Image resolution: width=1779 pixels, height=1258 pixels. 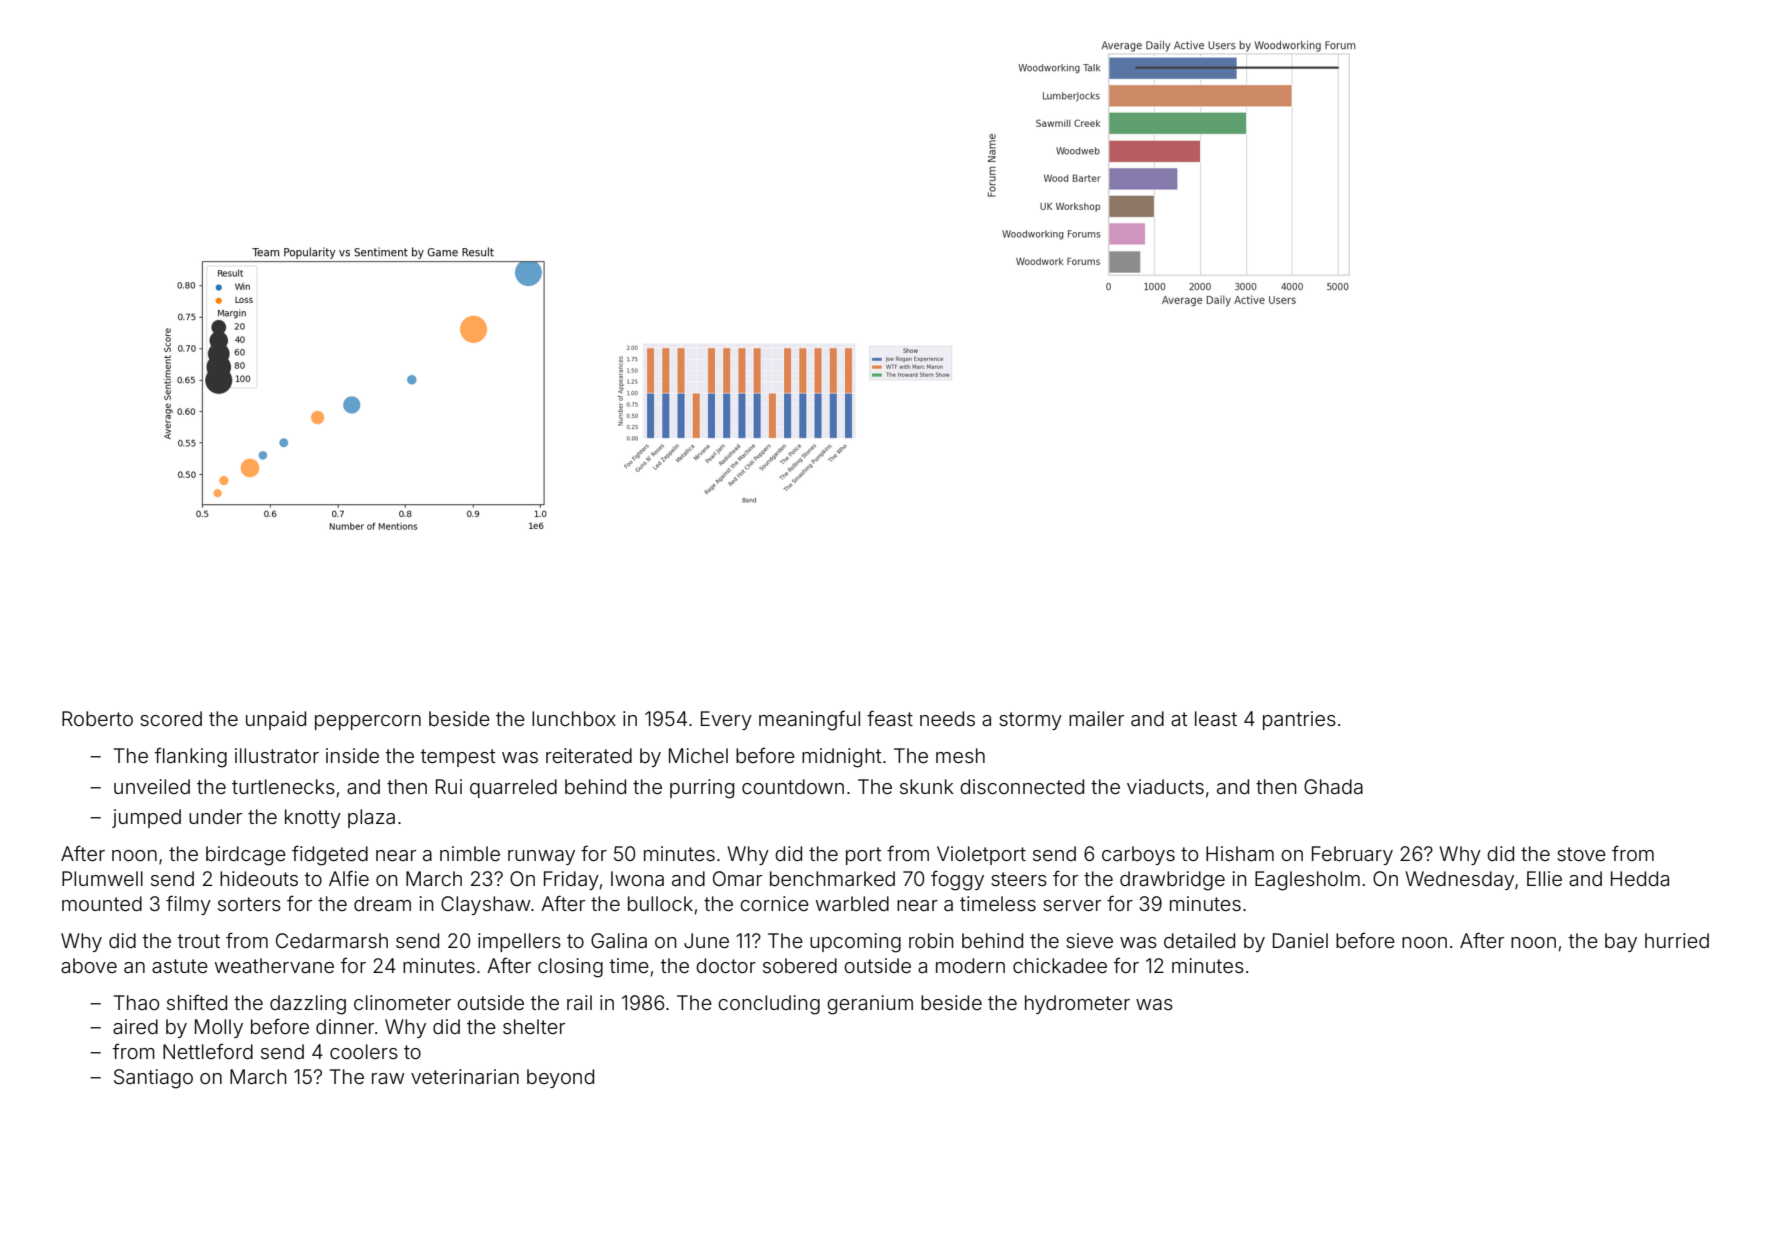 I want to click on Ellie, so click(x=1544, y=878).
